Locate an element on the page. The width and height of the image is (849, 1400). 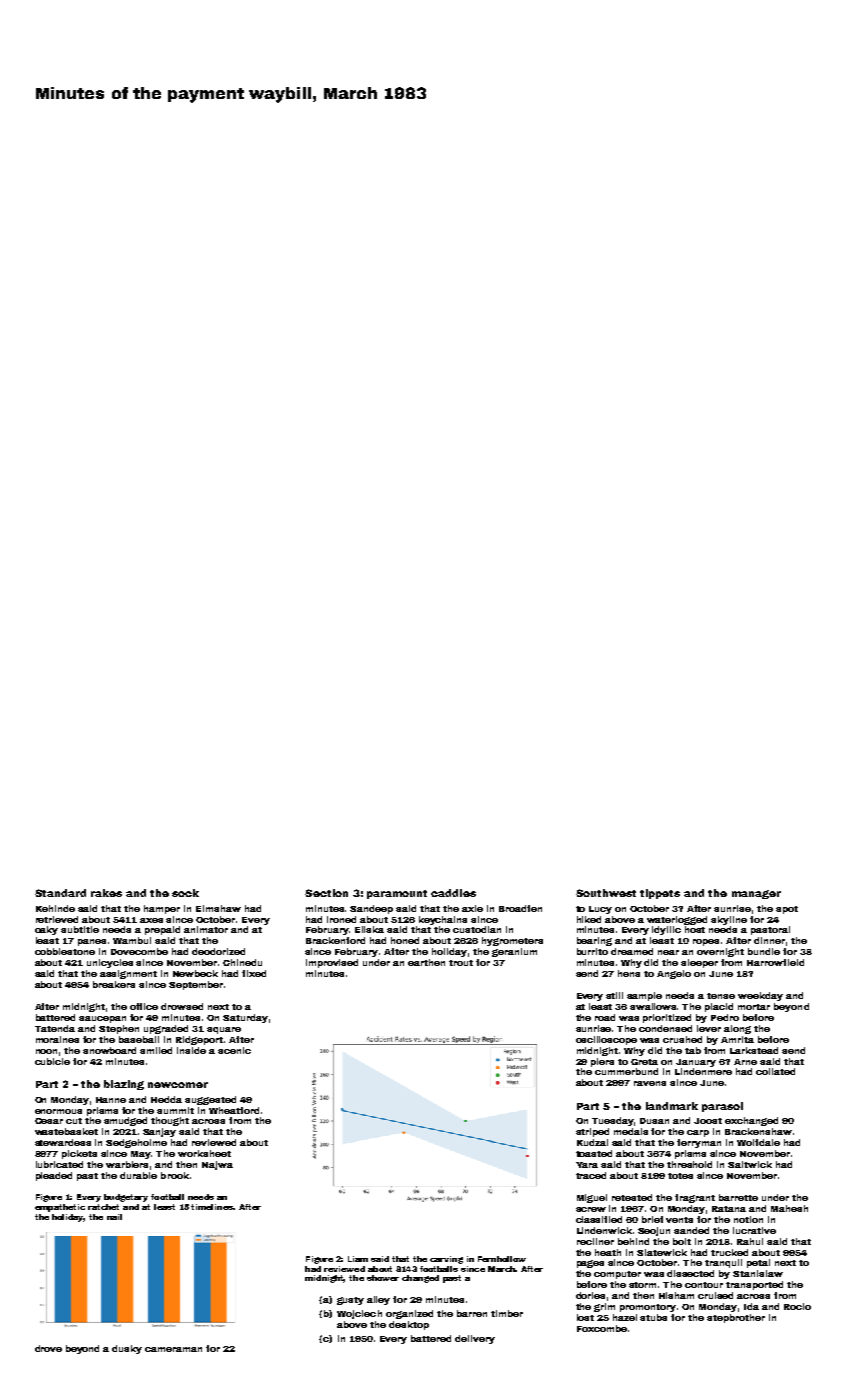
mortar is located at coordinates (754, 1007).
